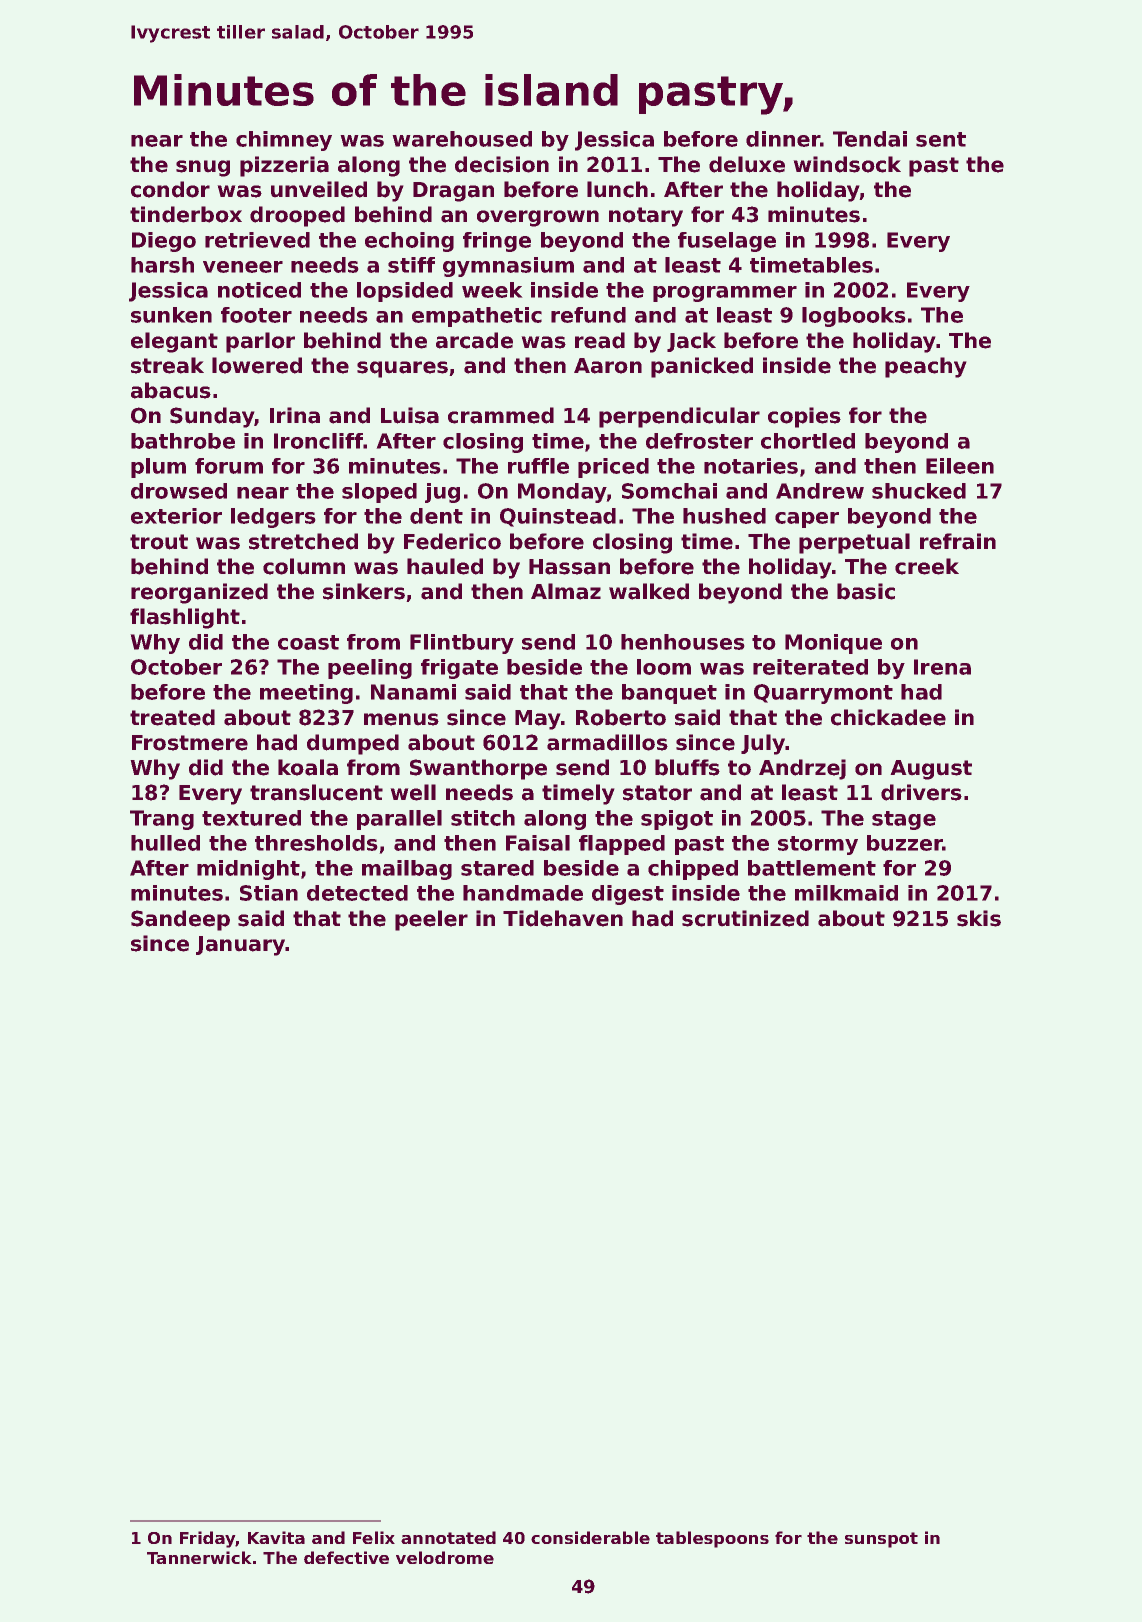 Image resolution: width=1142 pixels, height=1622 pixels. Describe the element at coordinates (364, 591) in the document. I see `sinkers` at that location.
